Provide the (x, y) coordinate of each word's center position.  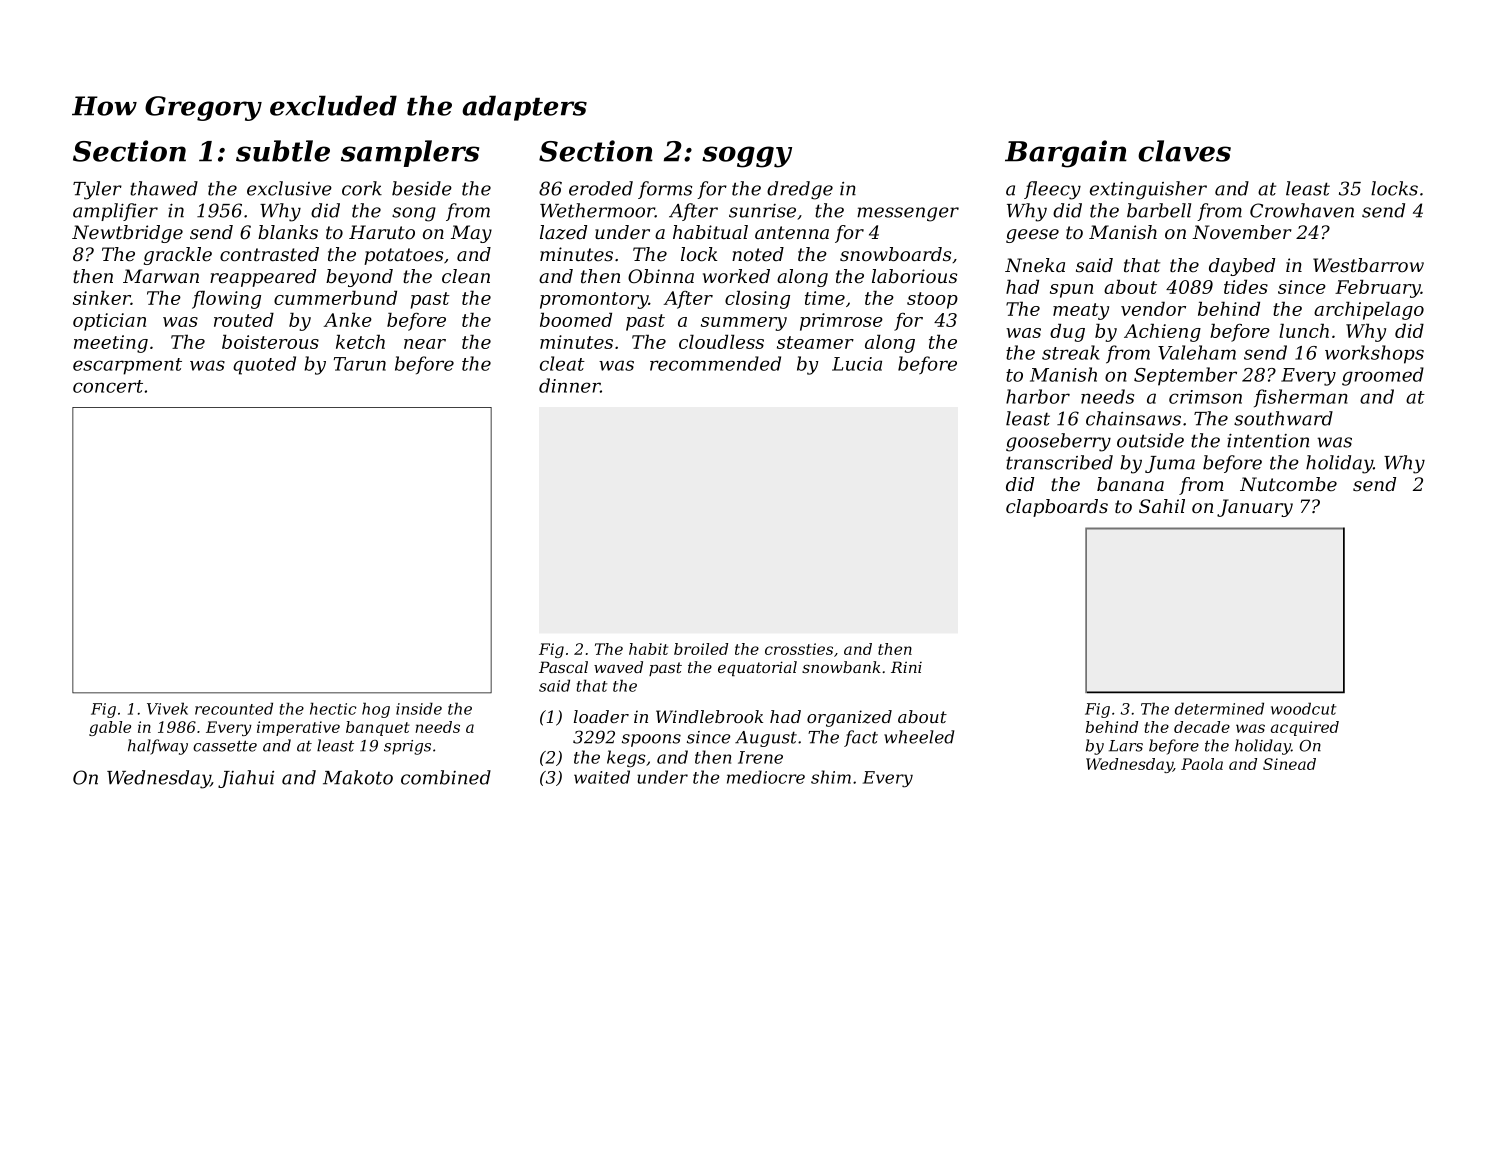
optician (109, 322)
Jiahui (246, 779)
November (1242, 232)
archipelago (1369, 311)
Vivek (167, 708)
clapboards (1057, 508)
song (414, 214)
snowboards (895, 254)
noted (758, 254)
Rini (906, 667)
